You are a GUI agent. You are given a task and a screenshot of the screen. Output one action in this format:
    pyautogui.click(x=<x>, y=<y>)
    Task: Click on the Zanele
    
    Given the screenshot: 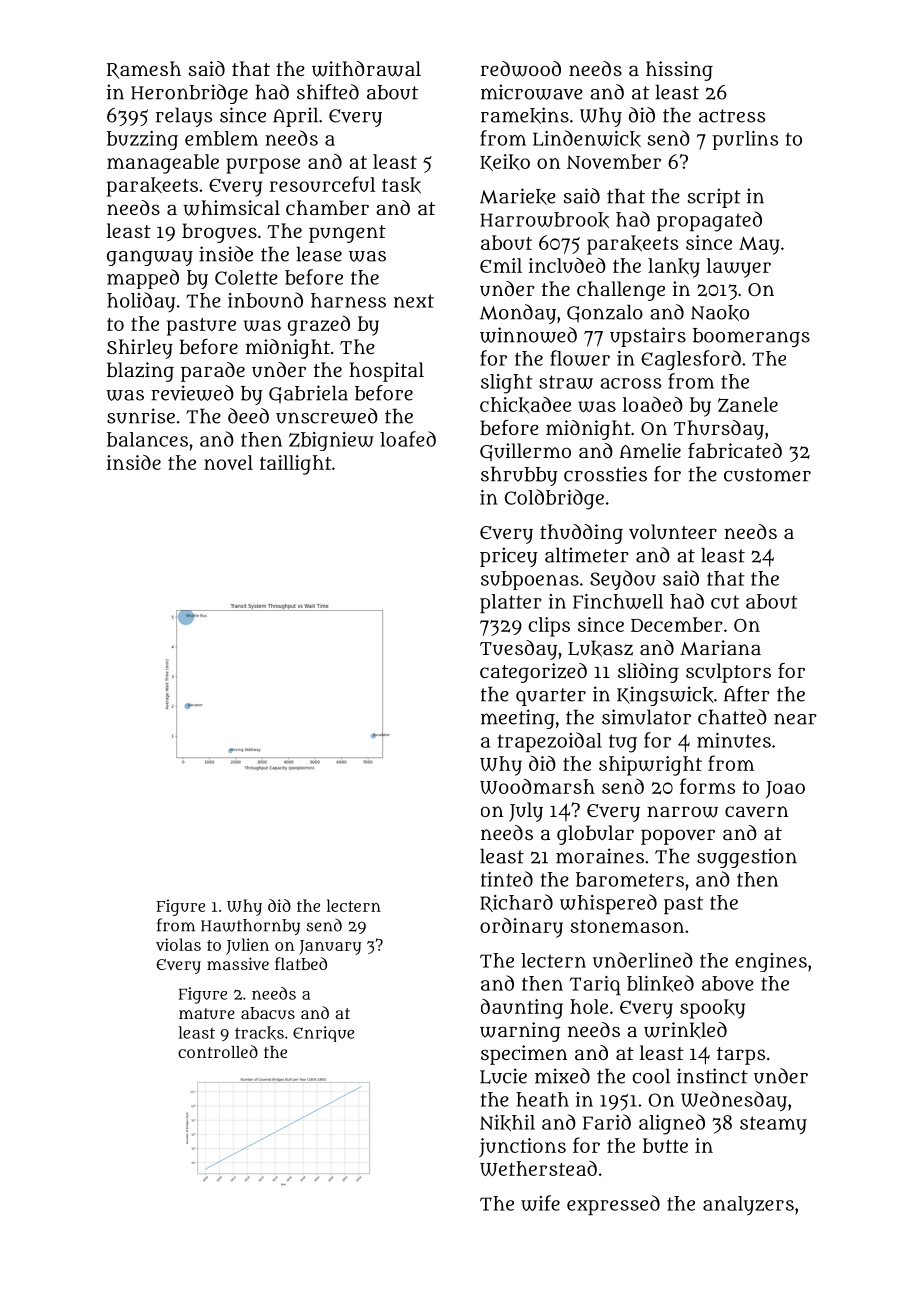 What is the action you would take?
    pyautogui.click(x=748, y=405)
